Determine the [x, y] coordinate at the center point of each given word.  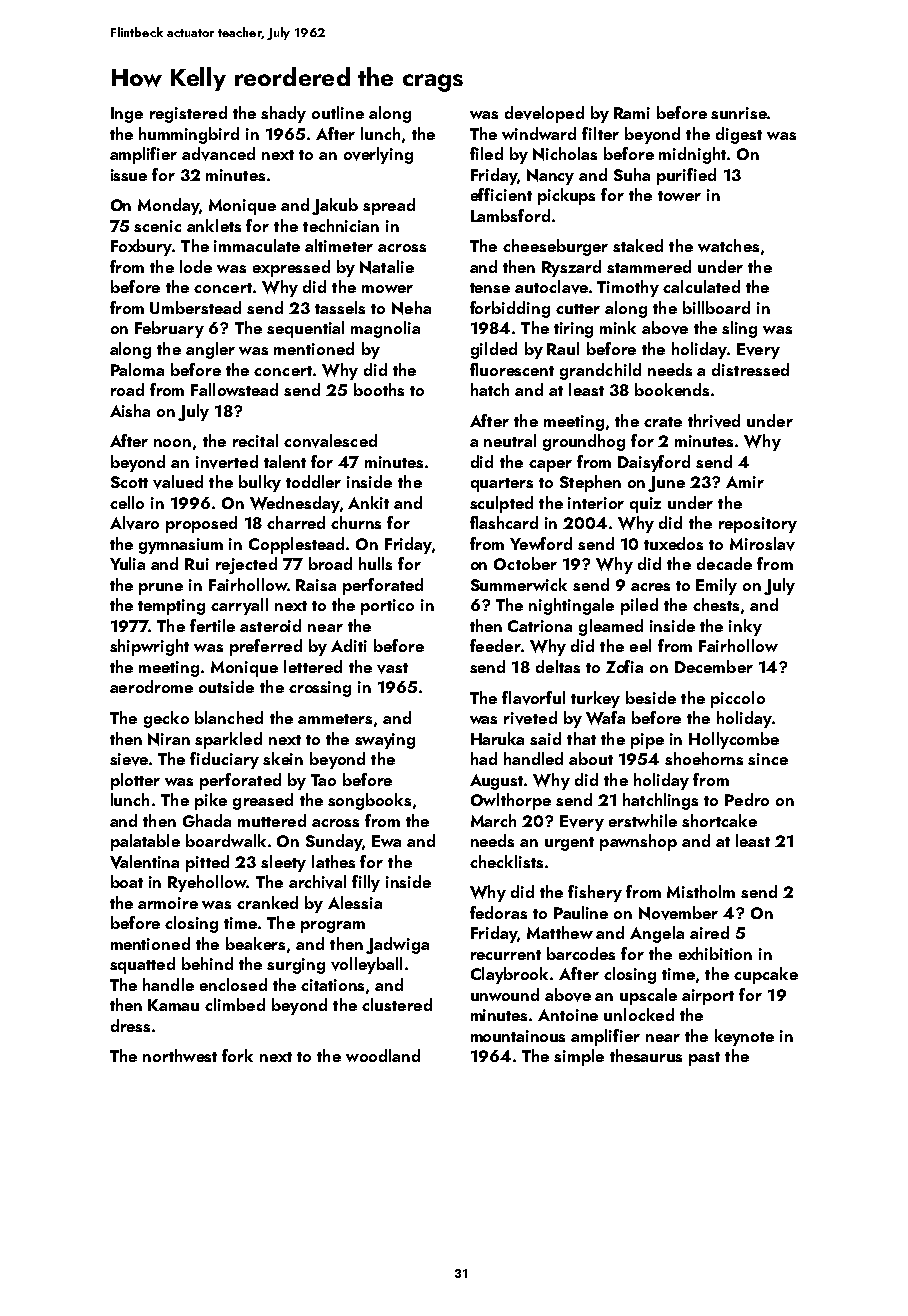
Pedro [747, 799]
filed [486, 153]
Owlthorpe [511, 801]
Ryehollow [207, 883]
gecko [166, 719]
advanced [218, 154]
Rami [632, 113]
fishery [595, 893]
